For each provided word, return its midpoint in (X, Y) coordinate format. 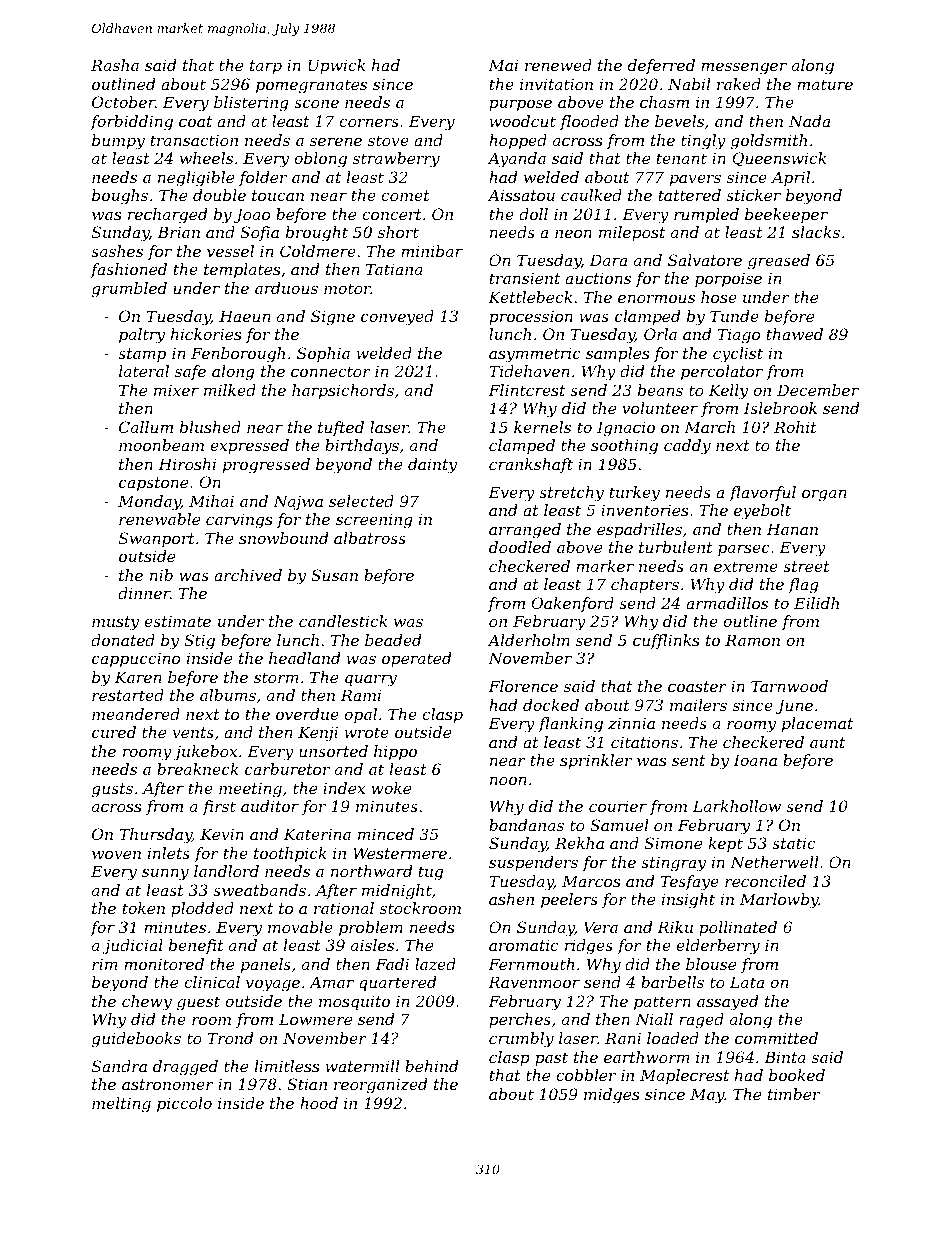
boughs (120, 197)
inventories (645, 510)
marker (605, 566)
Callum (146, 427)
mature (825, 84)
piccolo (184, 1104)
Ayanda (516, 160)
